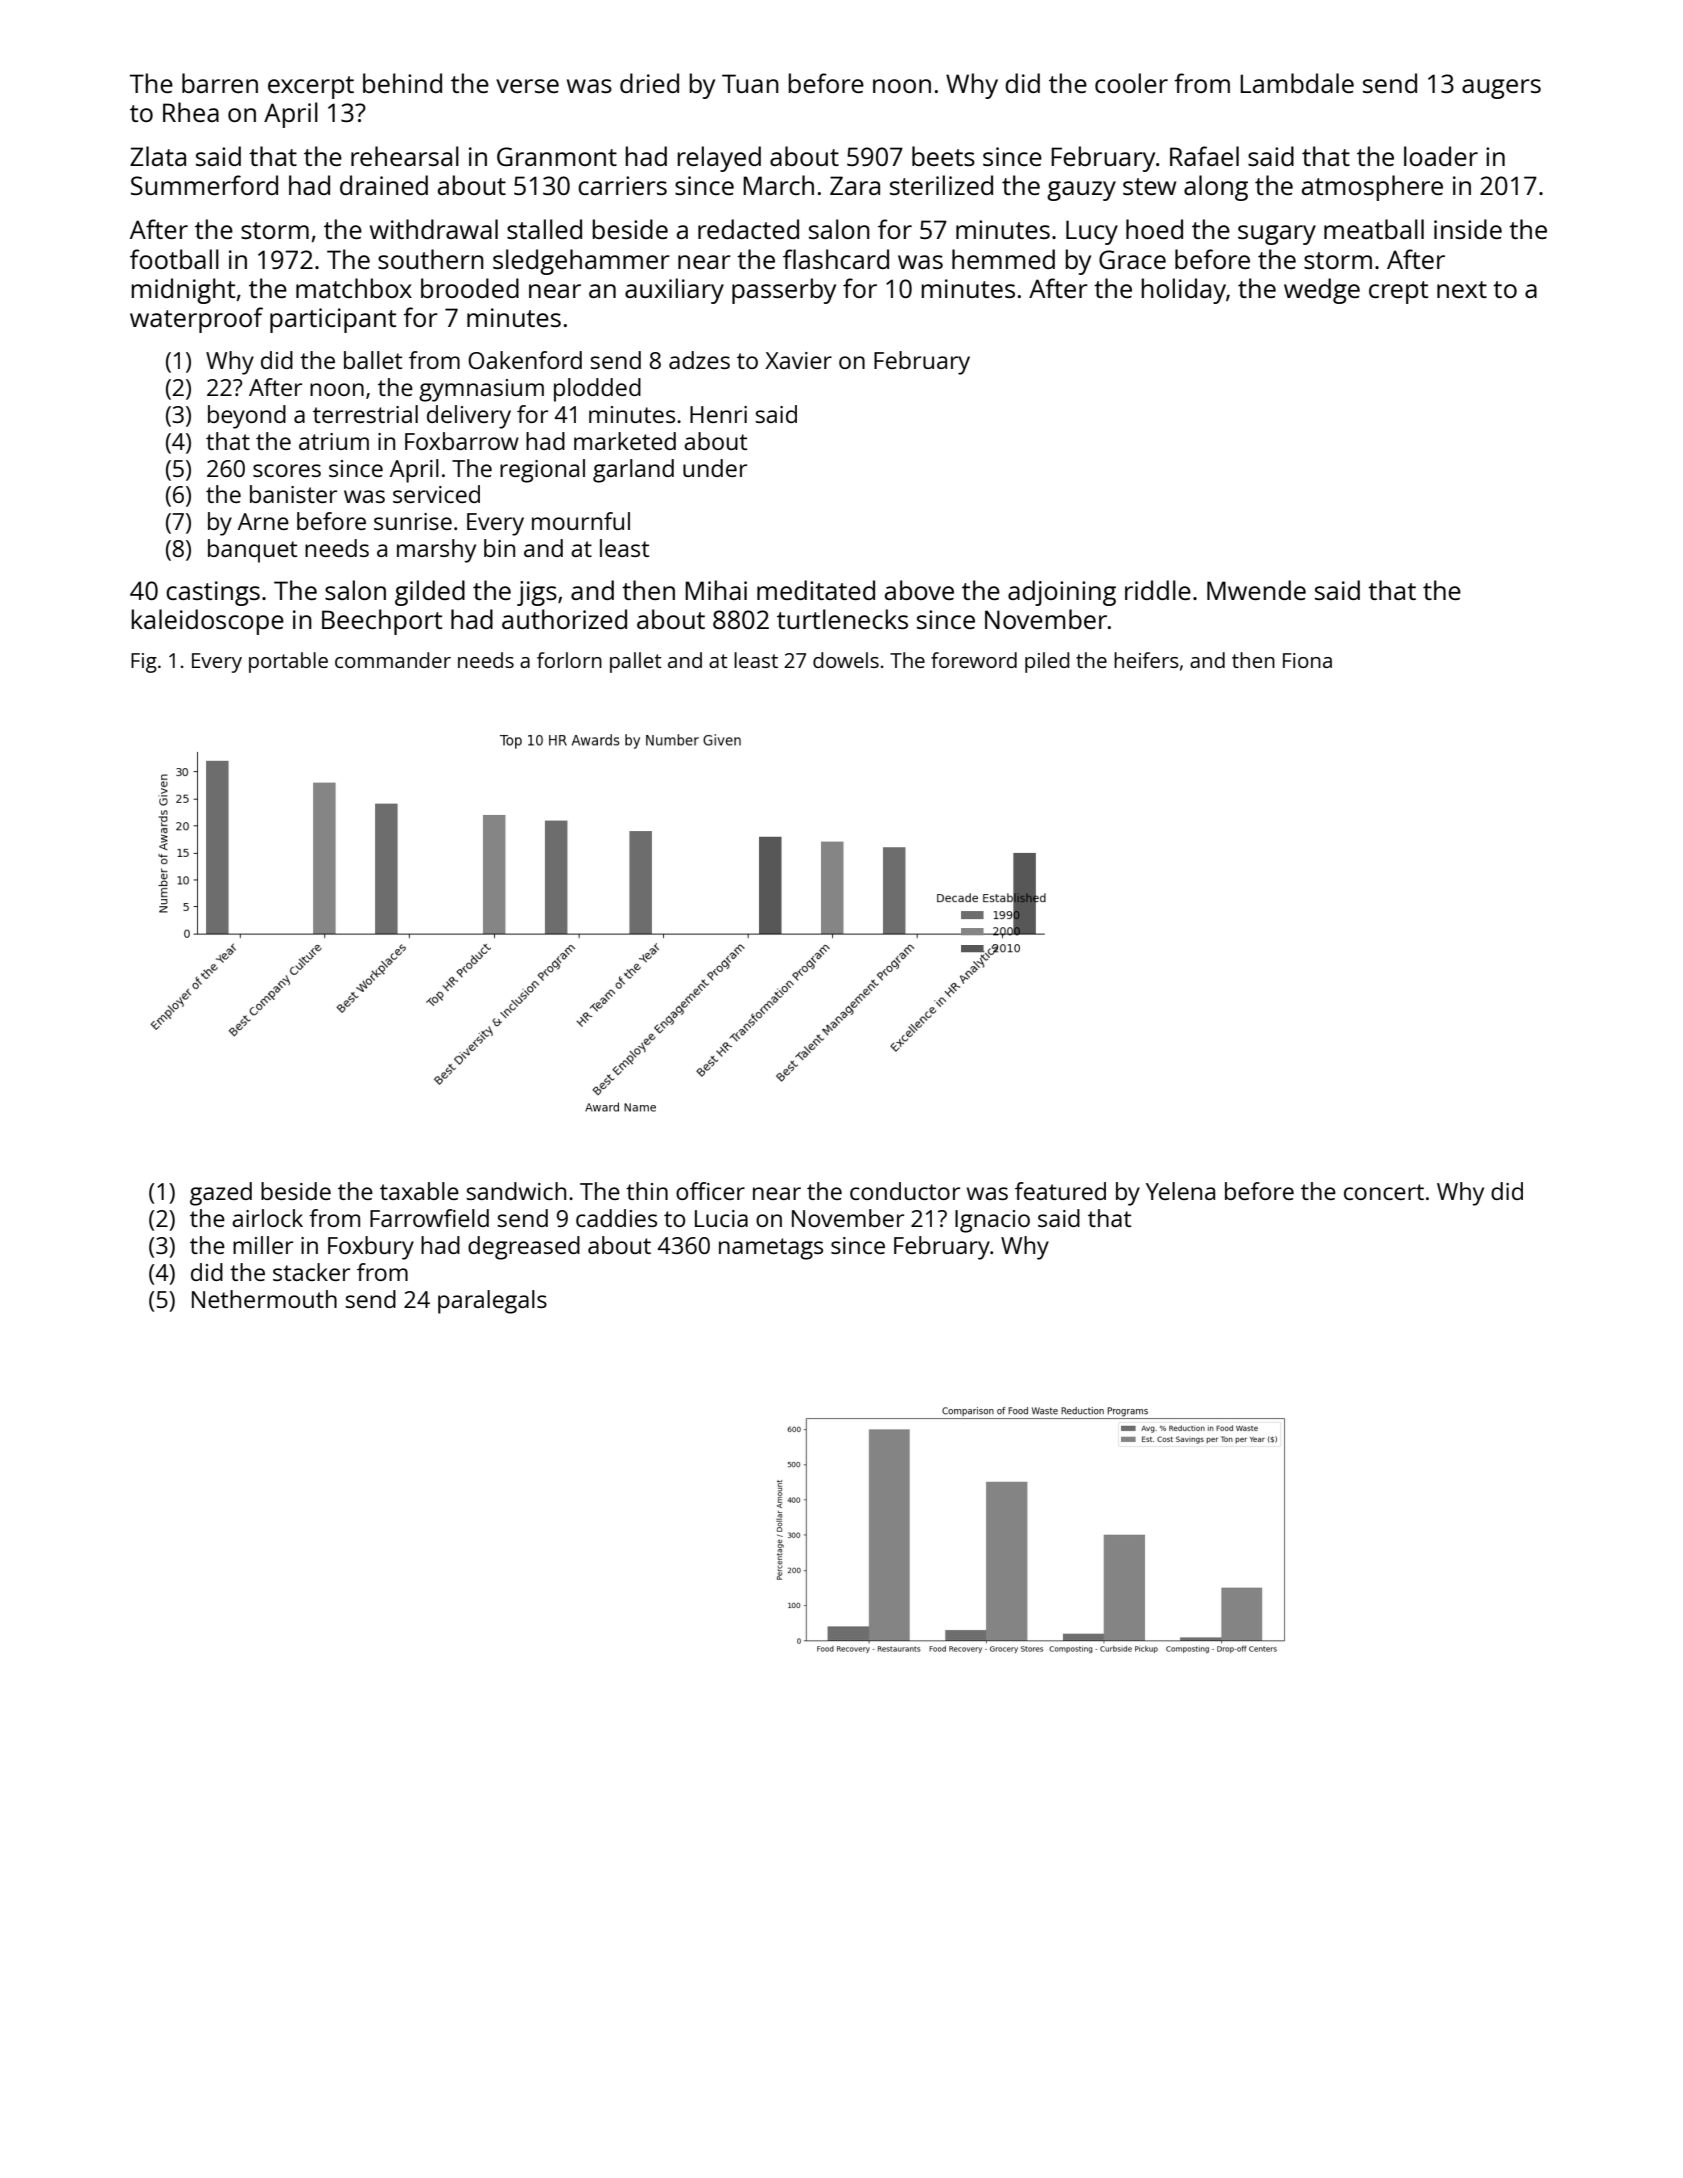 The width and height of the document is (1683, 2178). What do you see at coordinates (905, 1191) in the document?
I see `conductor` at bounding box center [905, 1191].
